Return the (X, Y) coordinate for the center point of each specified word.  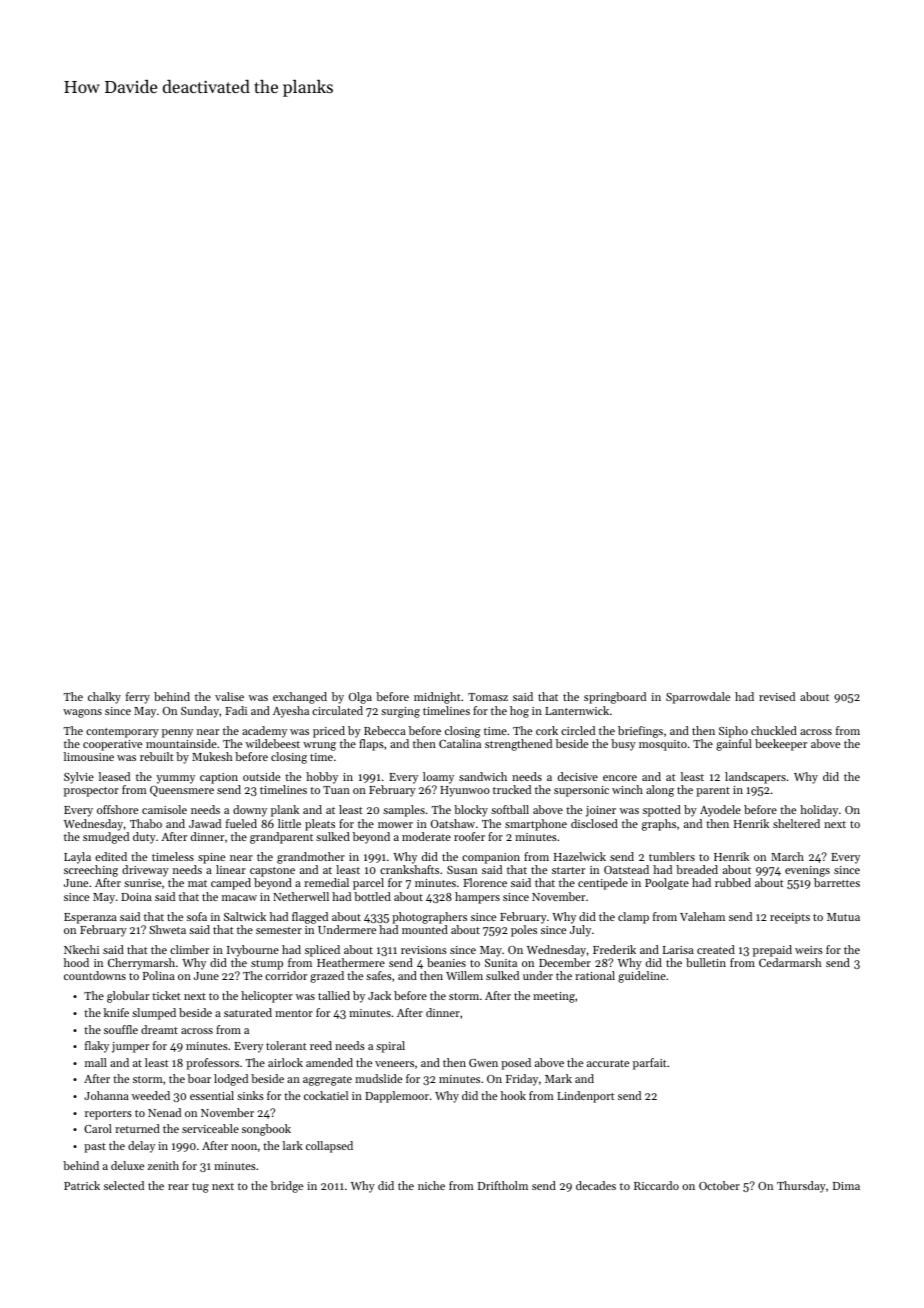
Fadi (236, 710)
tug (200, 1188)
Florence (485, 882)
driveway (145, 871)
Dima (846, 1186)
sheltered (796, 823)
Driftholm (503, 1185)
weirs (809, 950)
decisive (578, 776)
